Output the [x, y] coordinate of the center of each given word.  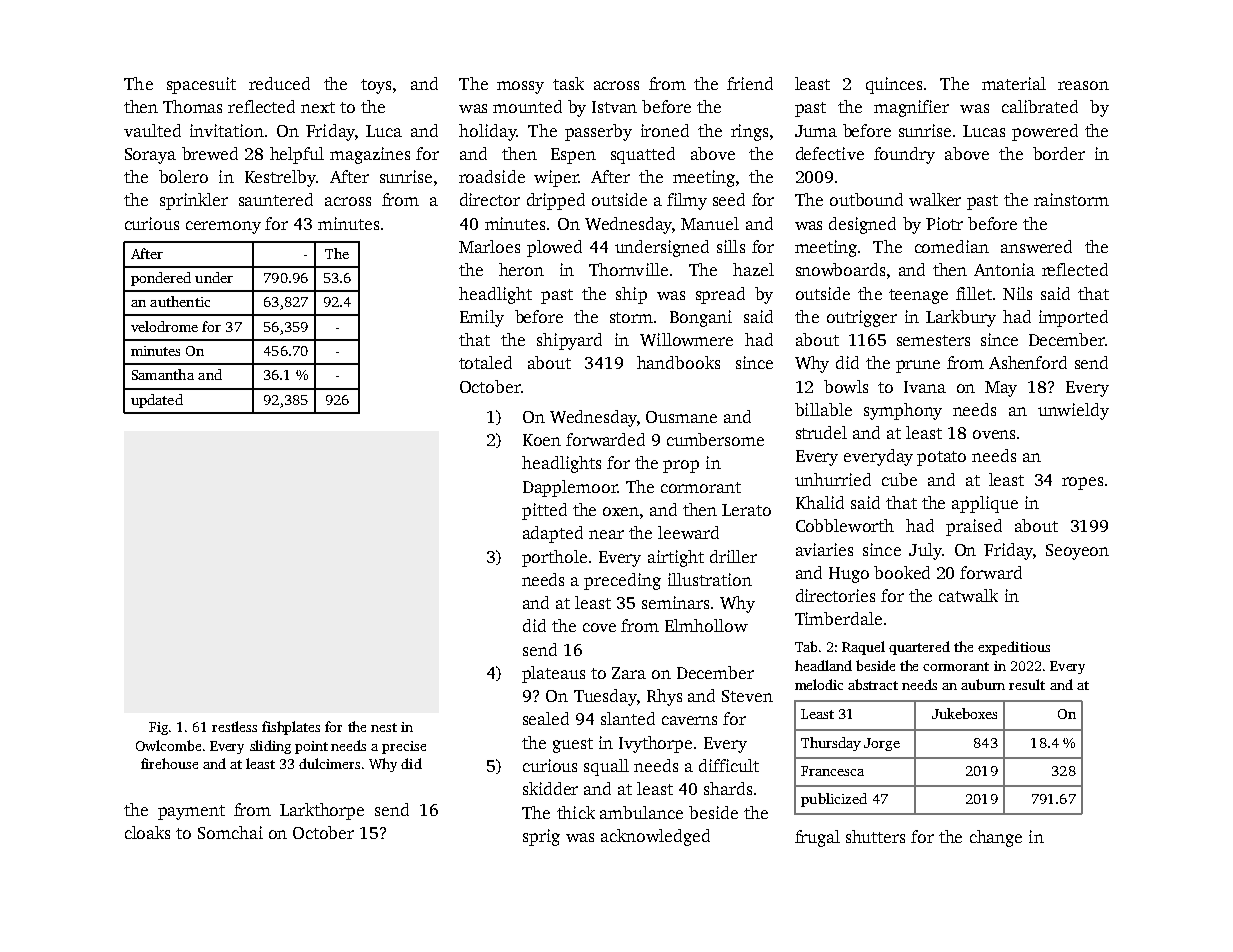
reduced [279, 83]
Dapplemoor [570, 488]
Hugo [849, 575]
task [568, 83]
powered [1045, 132]
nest [384, 727]
